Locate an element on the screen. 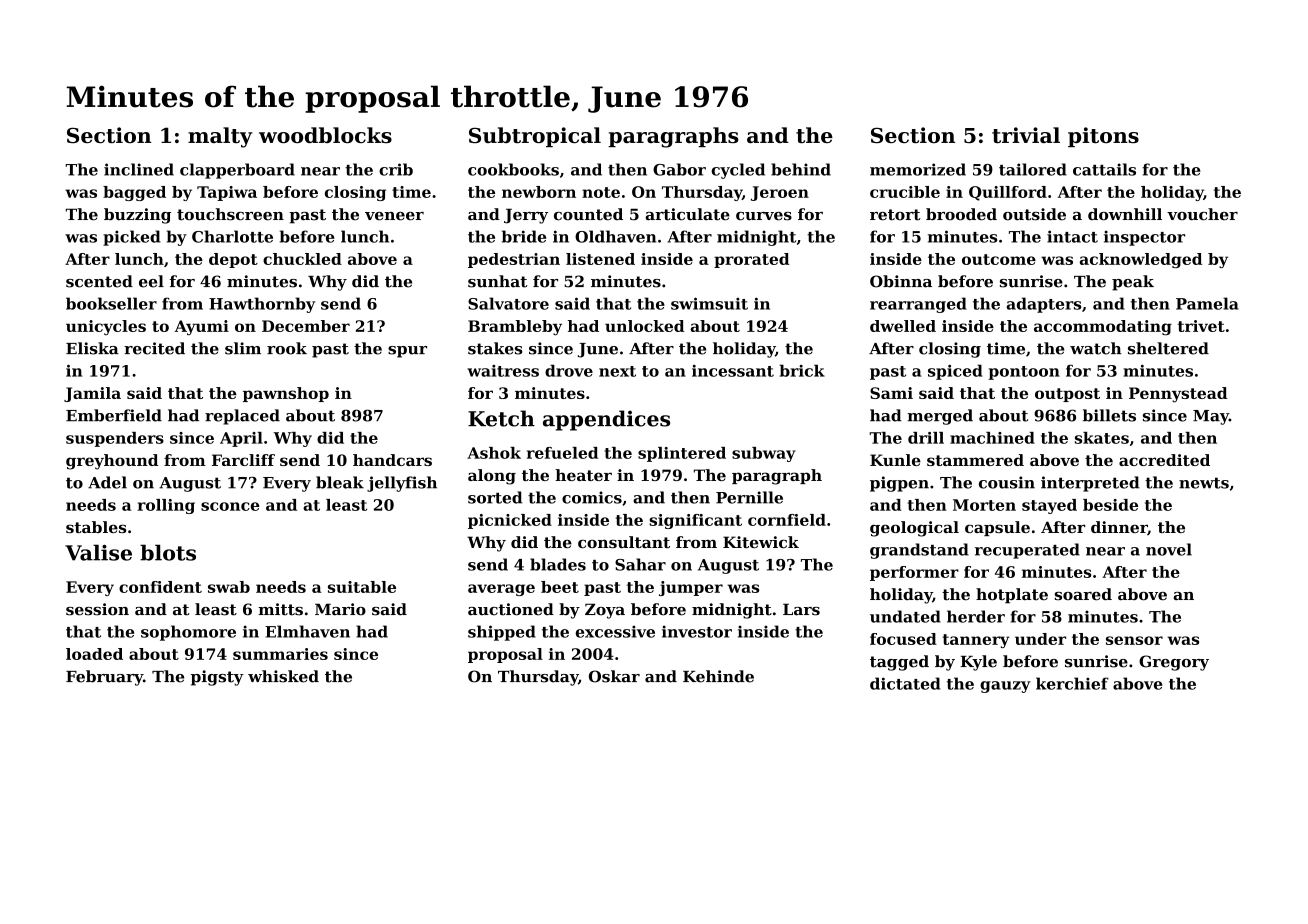 The height and width of the screenshot is (924, 1308). malty is located at coordinates (220, 137).
